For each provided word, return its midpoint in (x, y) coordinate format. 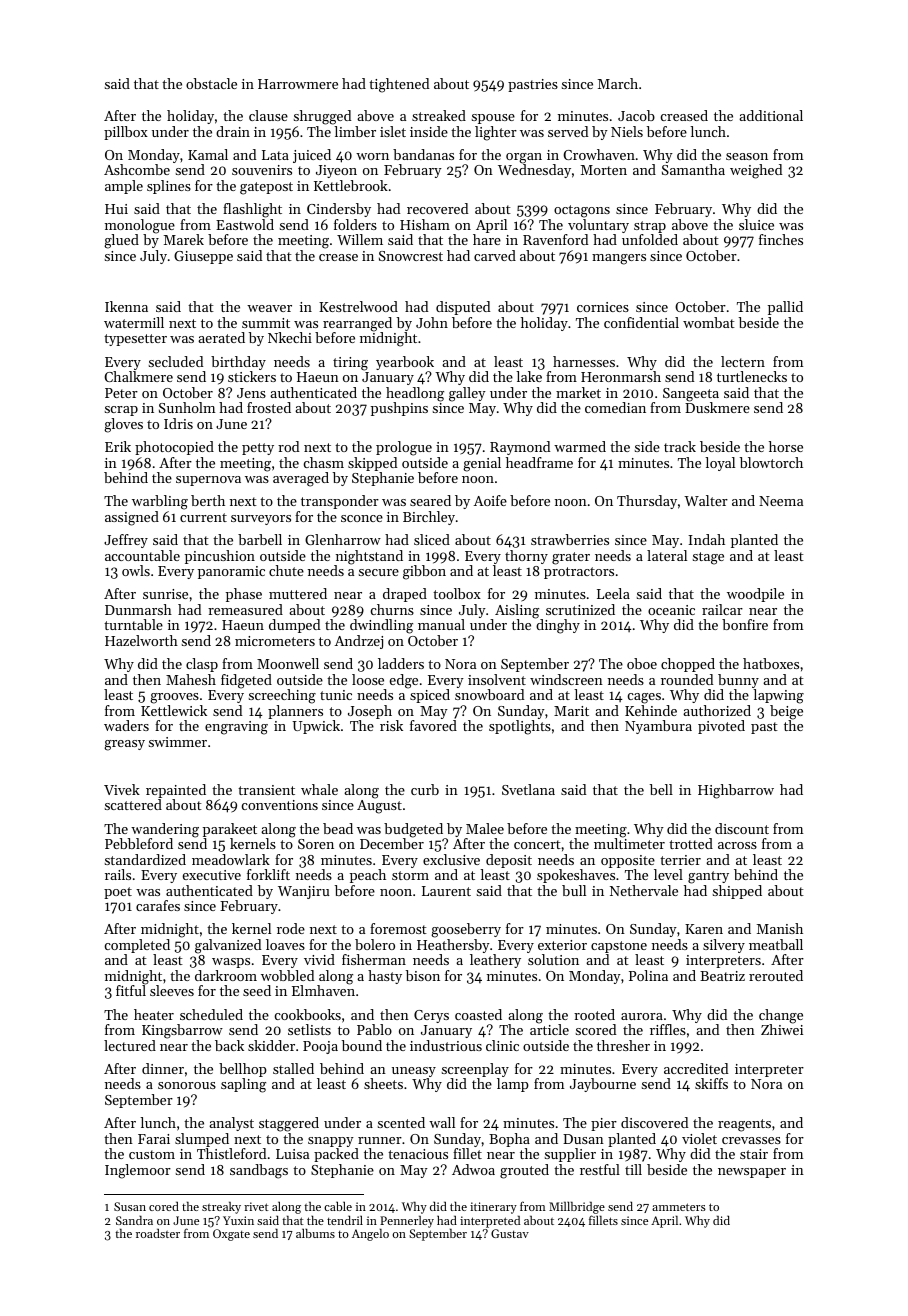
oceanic (671, 610)
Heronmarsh (621, 376)
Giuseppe (203, 257)
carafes (158, 905)
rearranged (357, 324)
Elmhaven (323, 990)
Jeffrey (126, 541)
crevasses (751, 1140)
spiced (430, 696)
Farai (154, 1139)
